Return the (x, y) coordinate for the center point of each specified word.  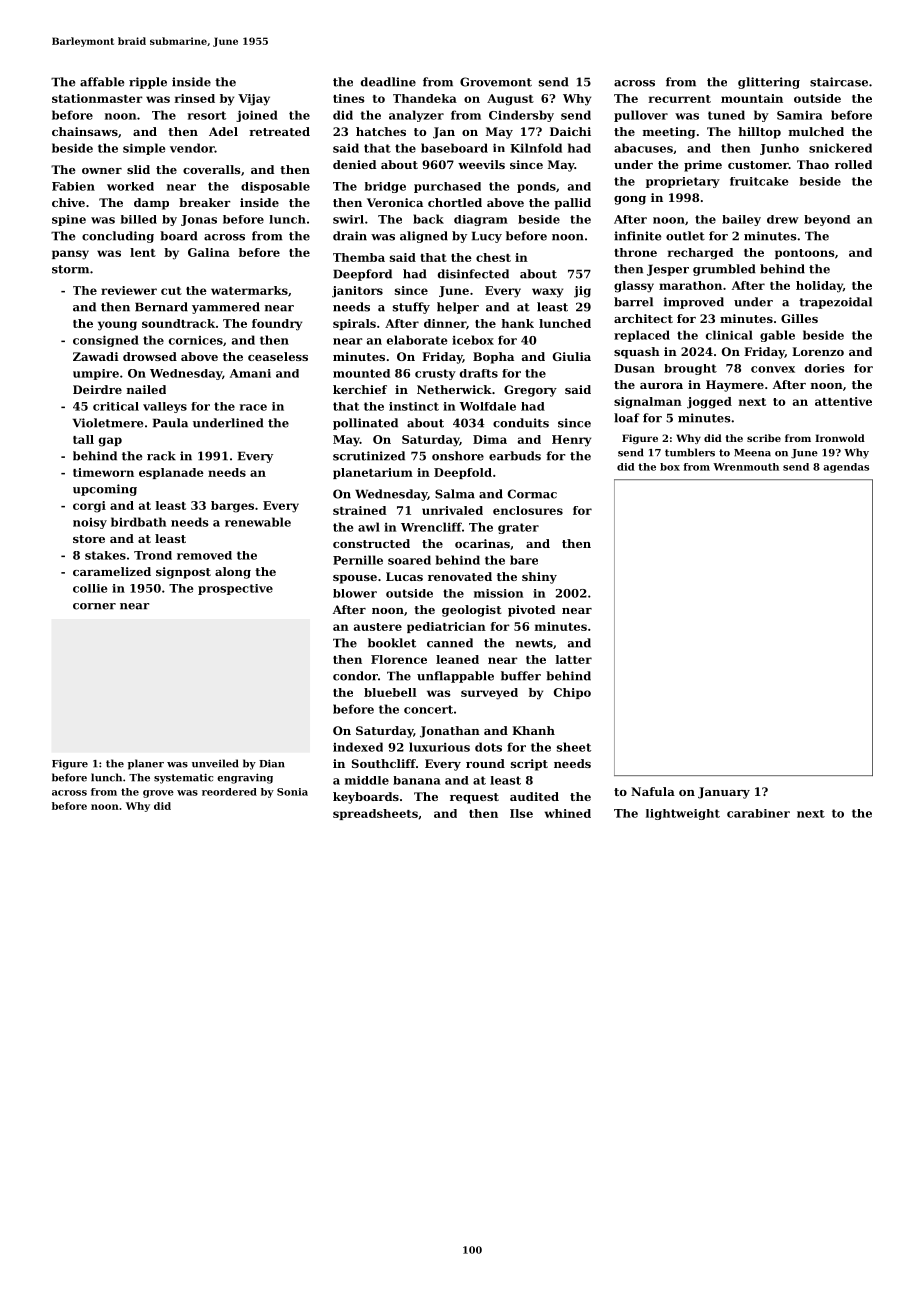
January (724, 793)
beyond (827, 220)
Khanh (533, 730)
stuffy (411, 308)
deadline (388, 82)
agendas (846, 468)
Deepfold (463, 473)
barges (232, 507)
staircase (839, 82)
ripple (148, 83)
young (117, 326)
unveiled (215, 763)
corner (94, 606)
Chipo (572, 693)
